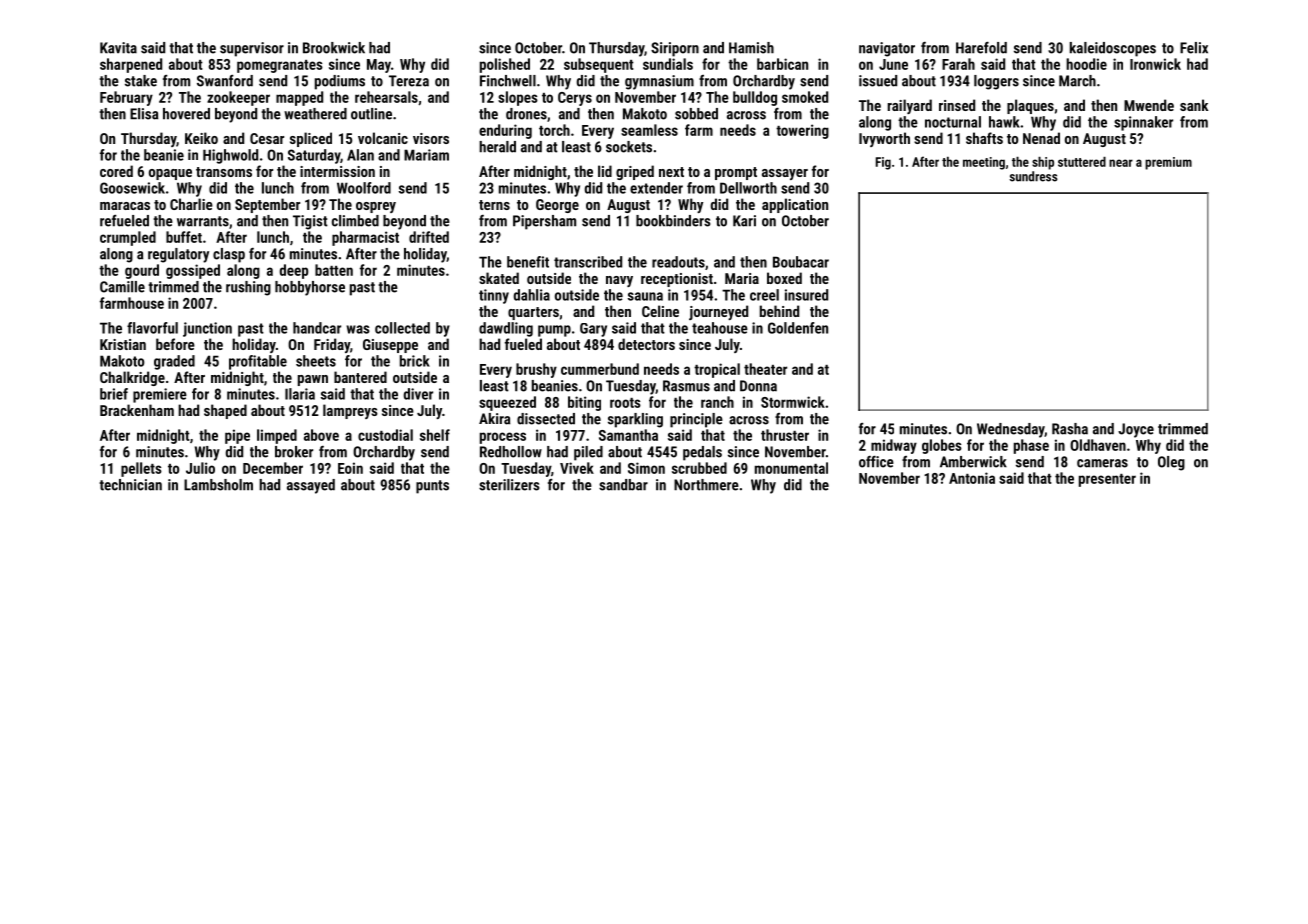  Describe the element at coordinates (645, 296) in the document. I see `sauna` at that location.
